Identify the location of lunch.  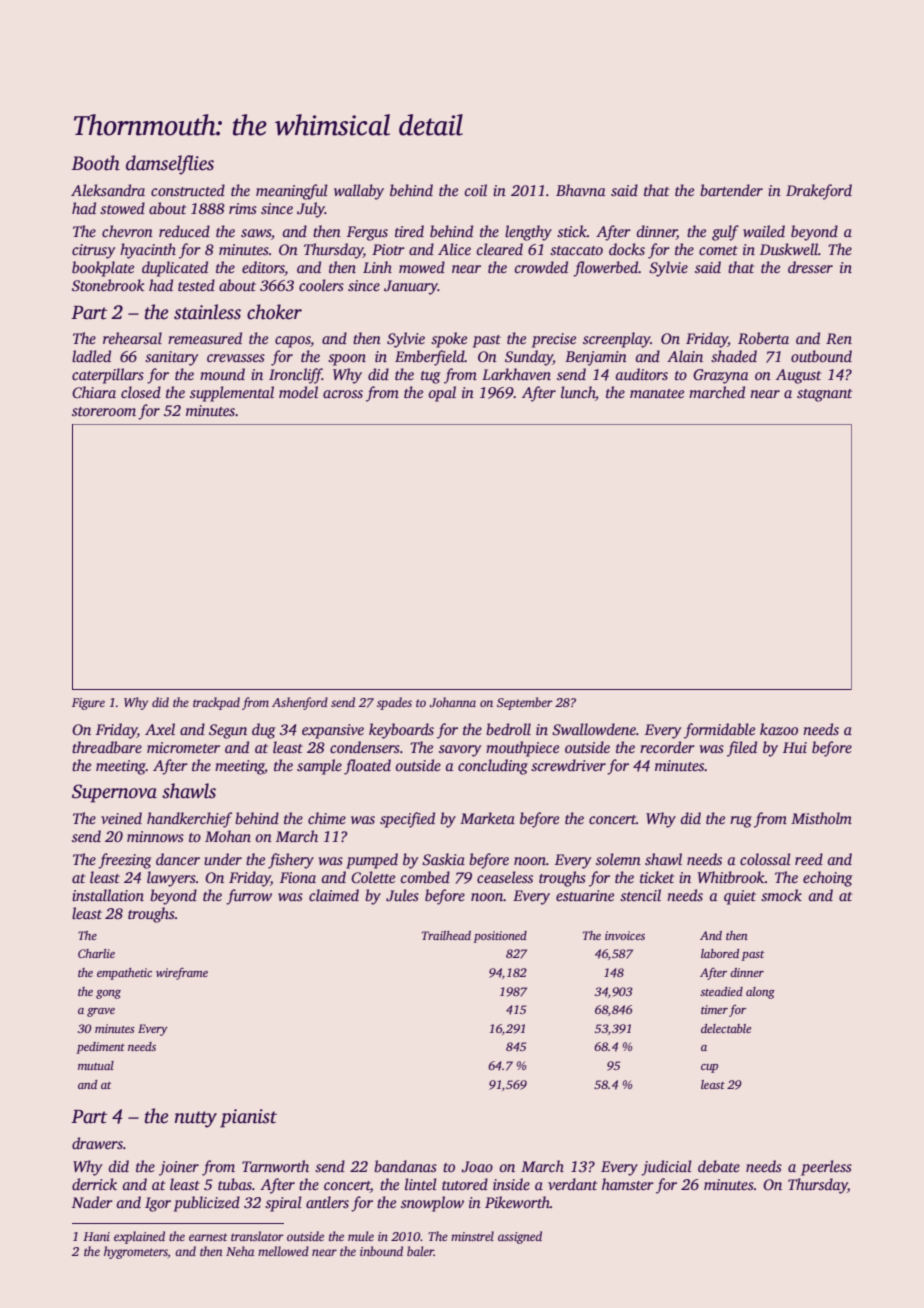
(578, 392).
